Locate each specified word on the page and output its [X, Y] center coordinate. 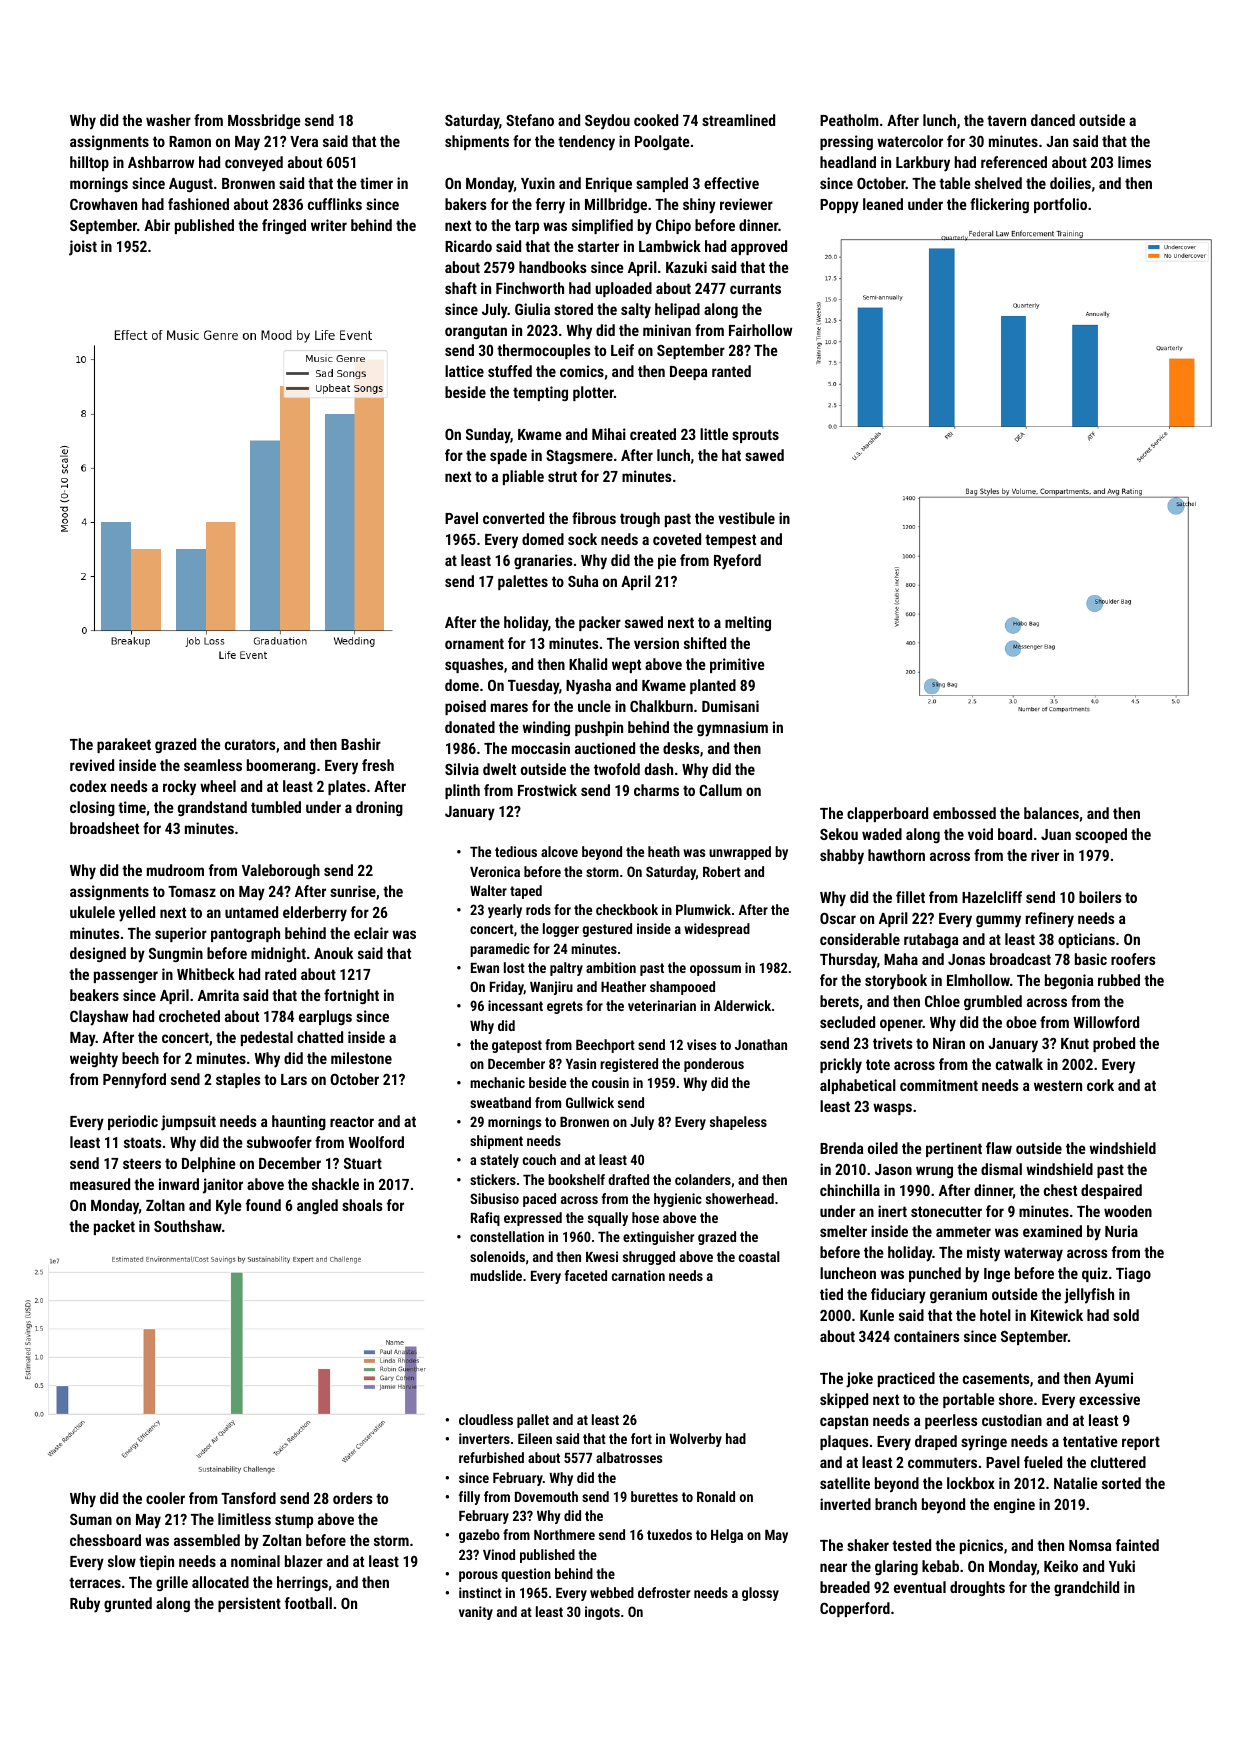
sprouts [755, 436]
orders [353, 1498]
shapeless [738, 1123]
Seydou [607, 122]
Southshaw [188, 1226]
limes [1134, 162]
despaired [1111, 1191]
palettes [523, 582]
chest [1060, 1190]
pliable [523, 477]
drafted [628, 1179]
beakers [94, 995]
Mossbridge [264, 121]
